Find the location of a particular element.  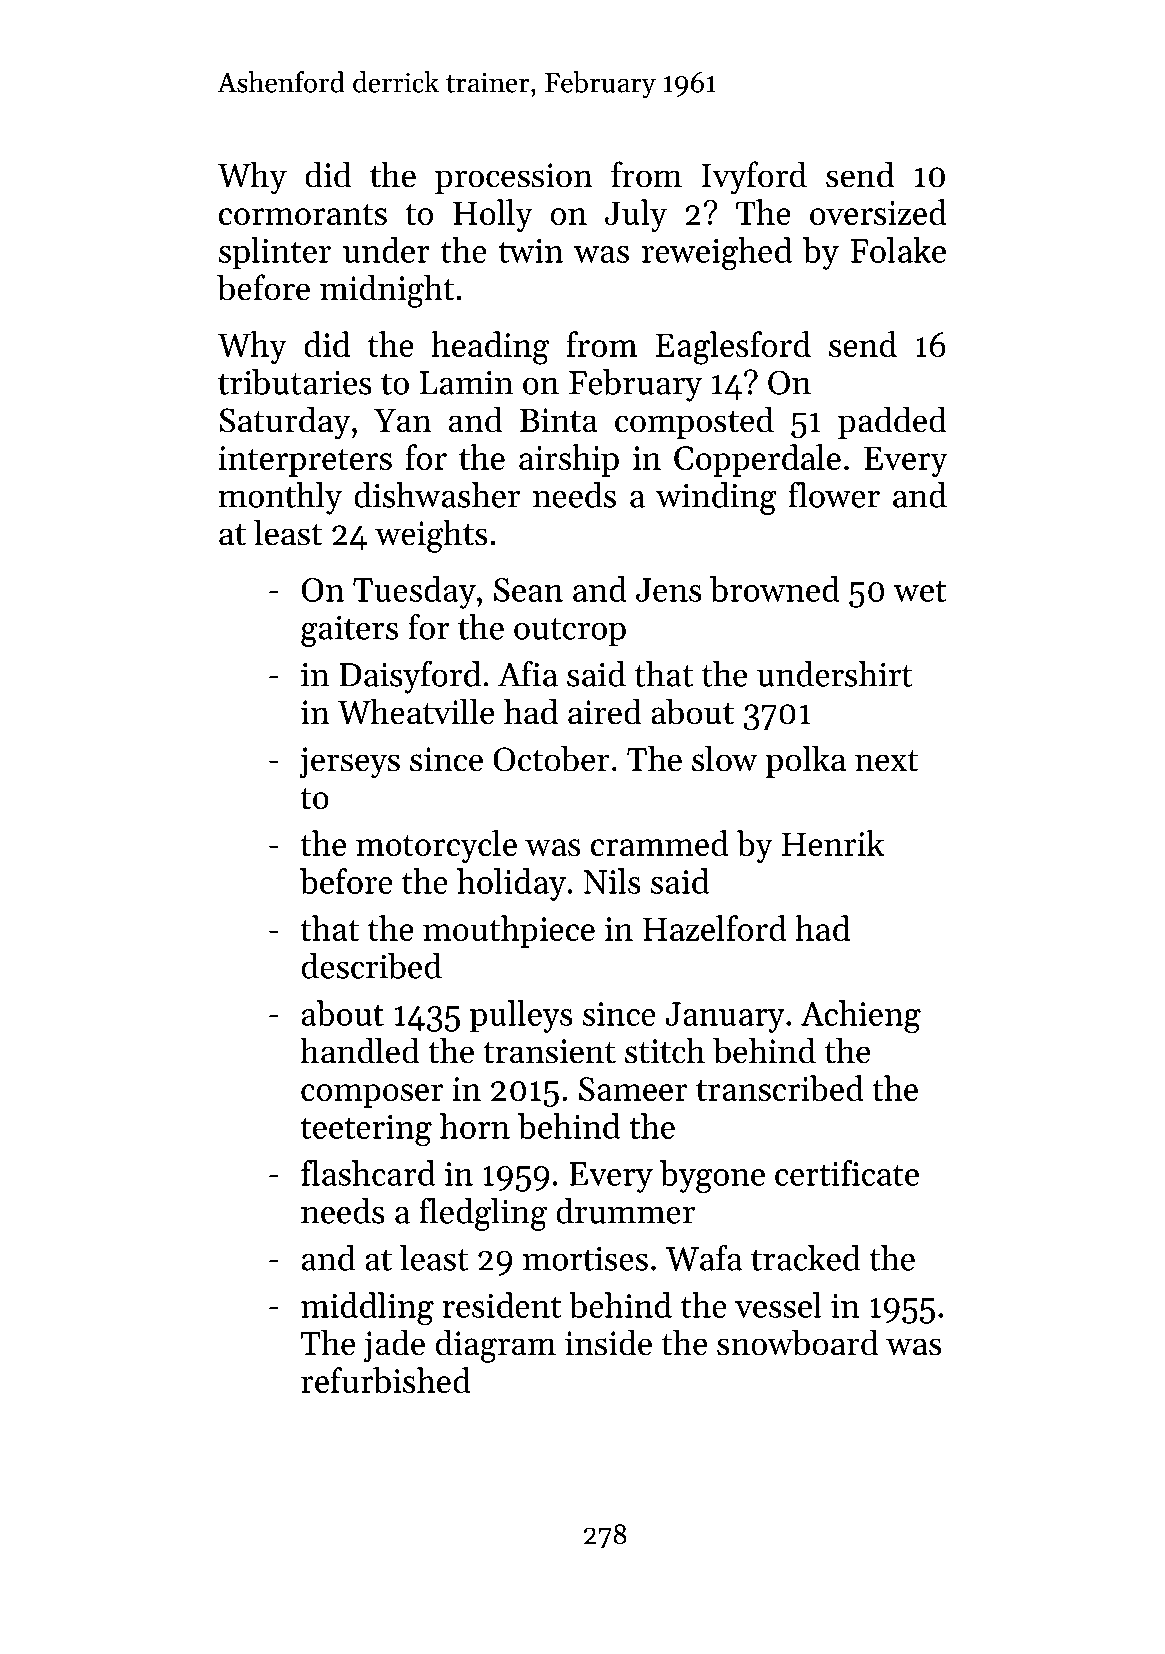

middling is located at coordinates (367, 1308).
